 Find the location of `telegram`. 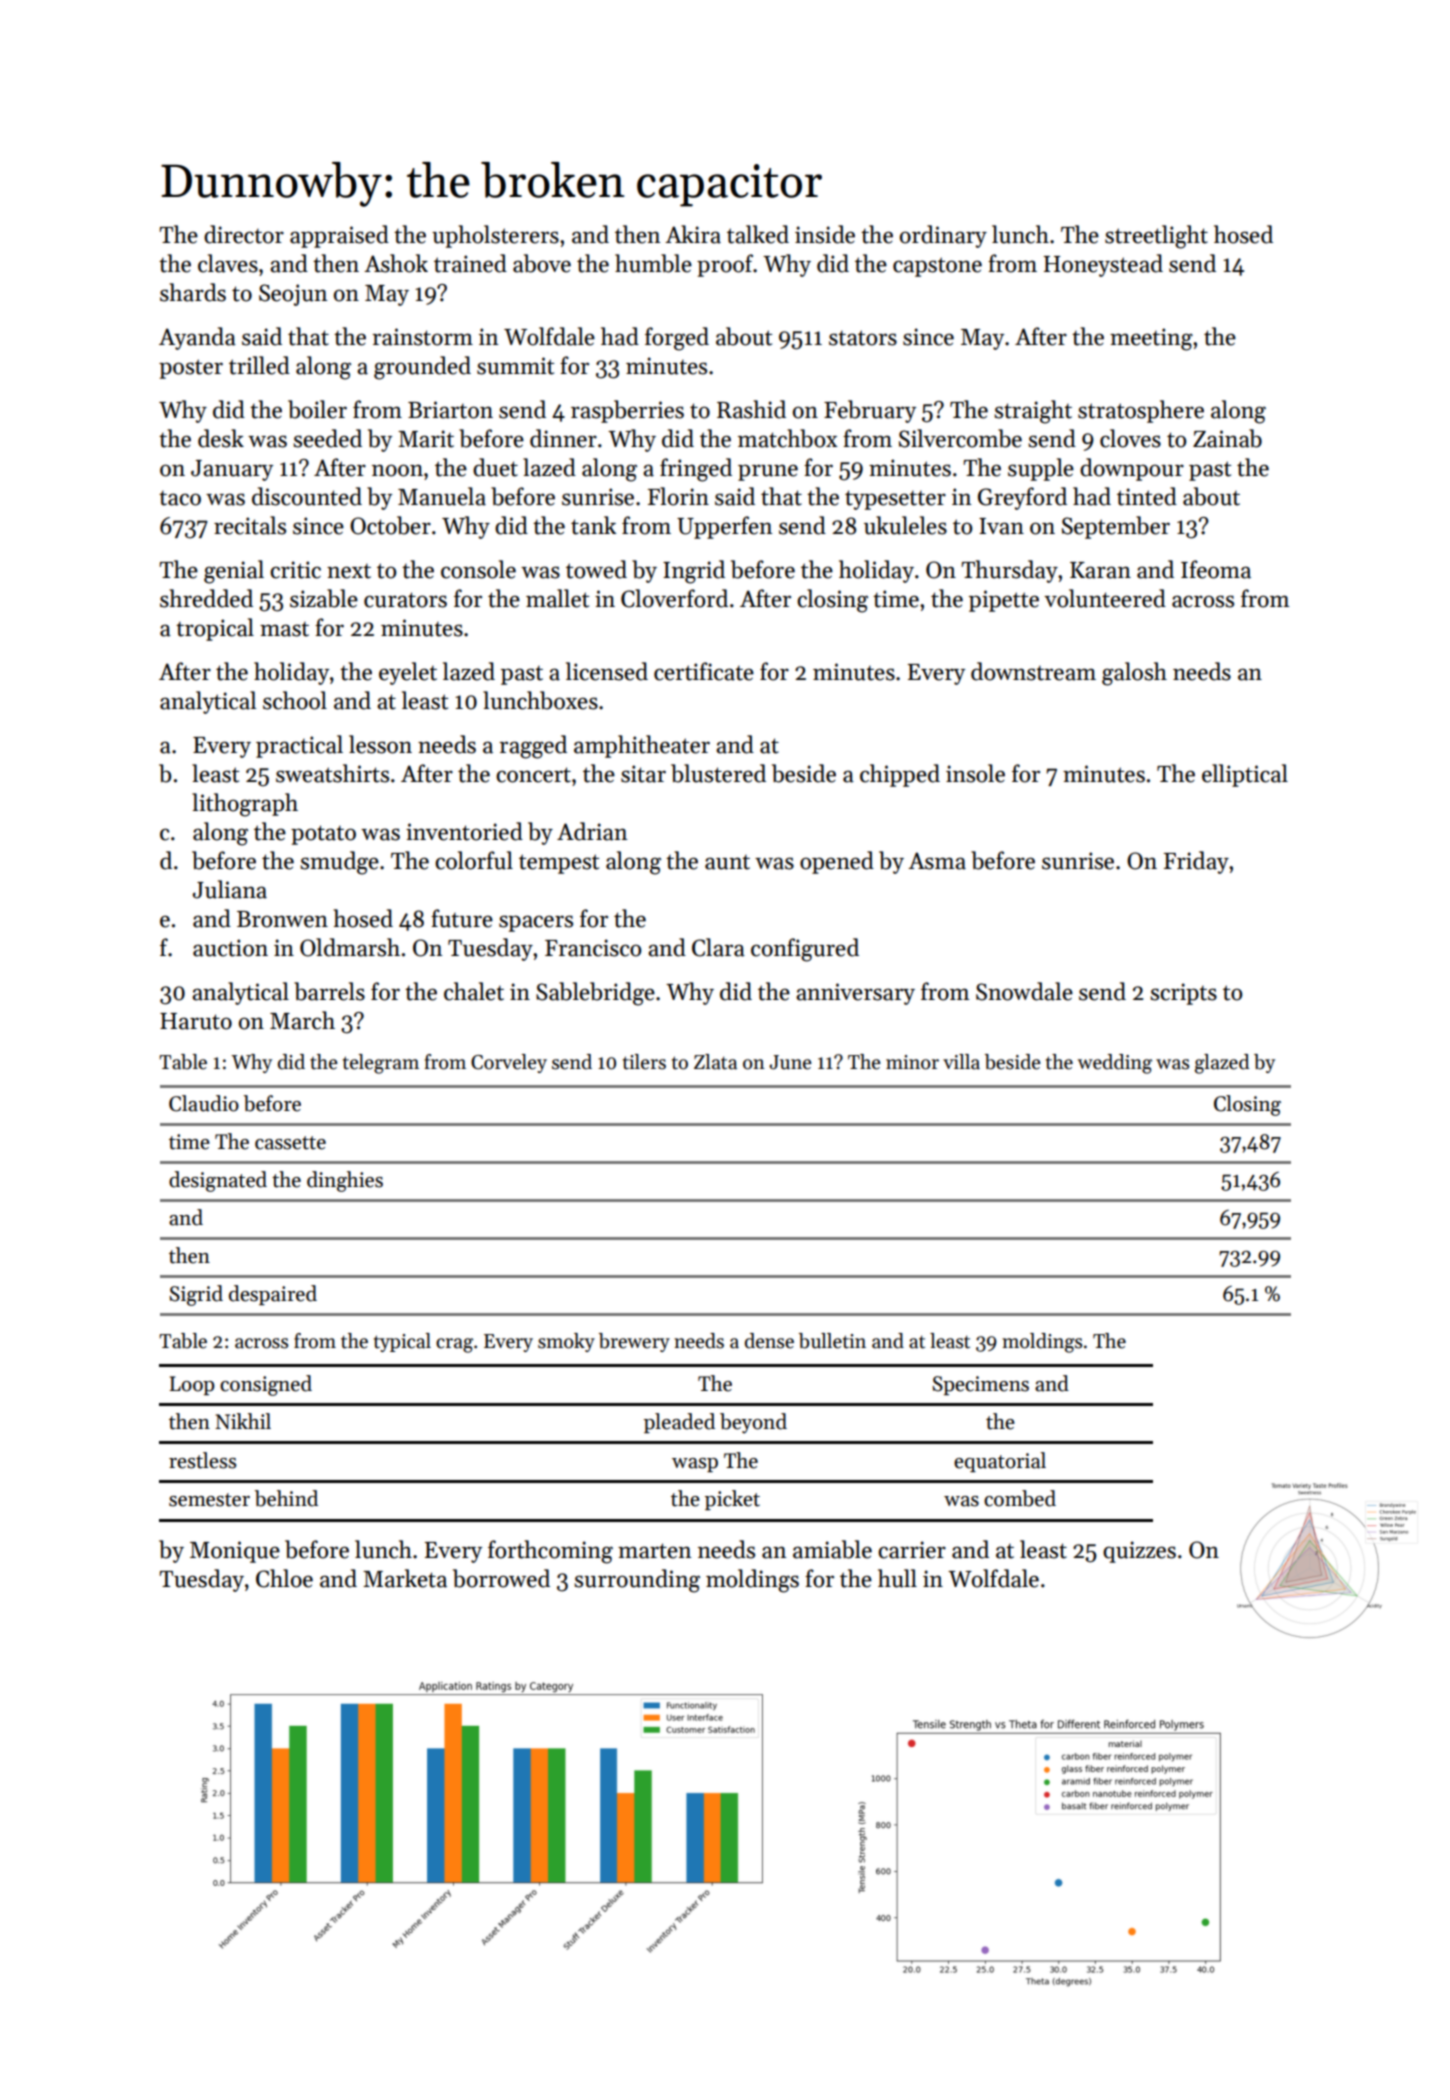

telegram is located at coordinates (381, 1064).
